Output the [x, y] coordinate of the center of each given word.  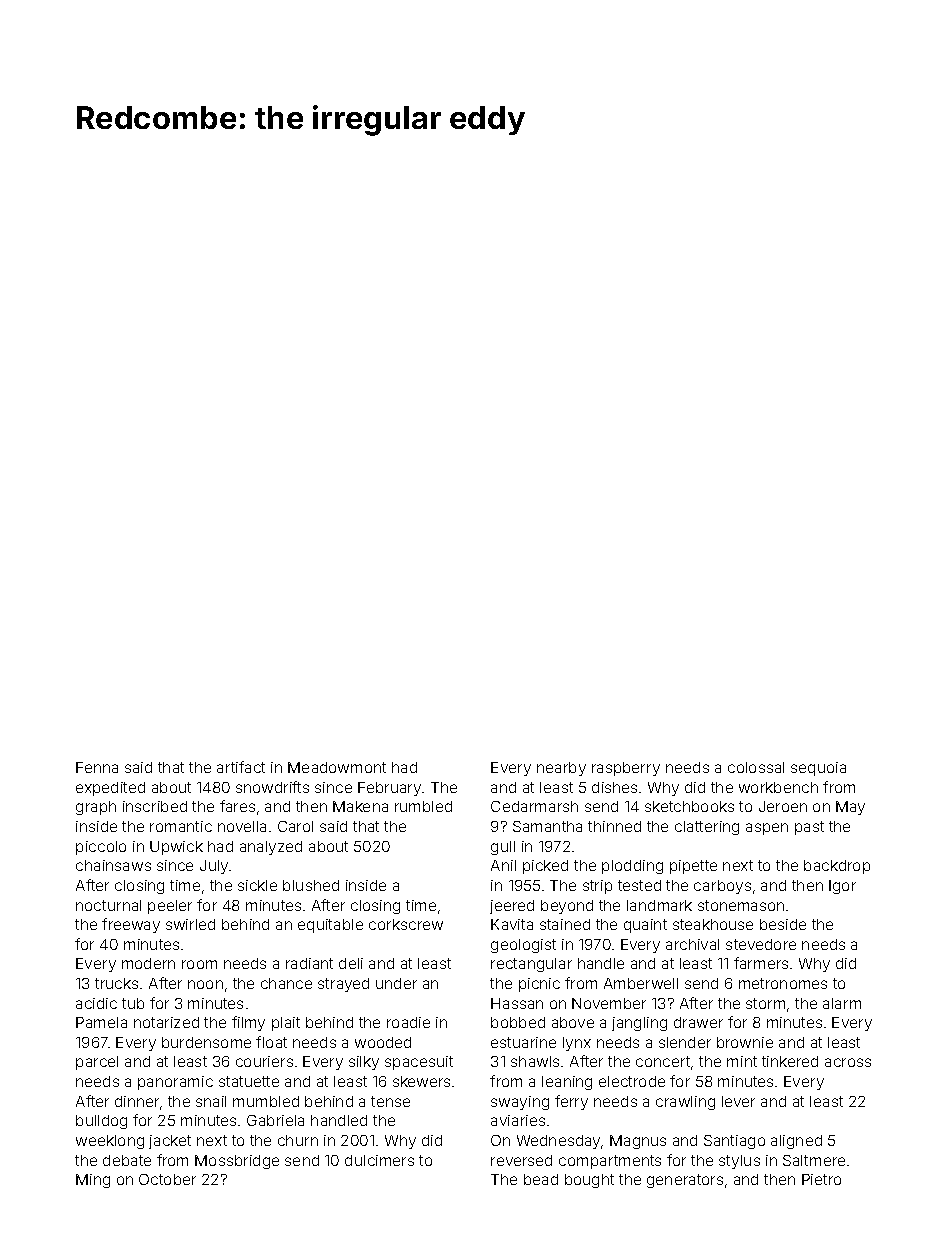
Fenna [97, 767]
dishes [614, 787]
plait [286, 1024]
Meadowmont [337, 767]
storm [765, 1003]
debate [127, 1160]
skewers [421, 1081]
